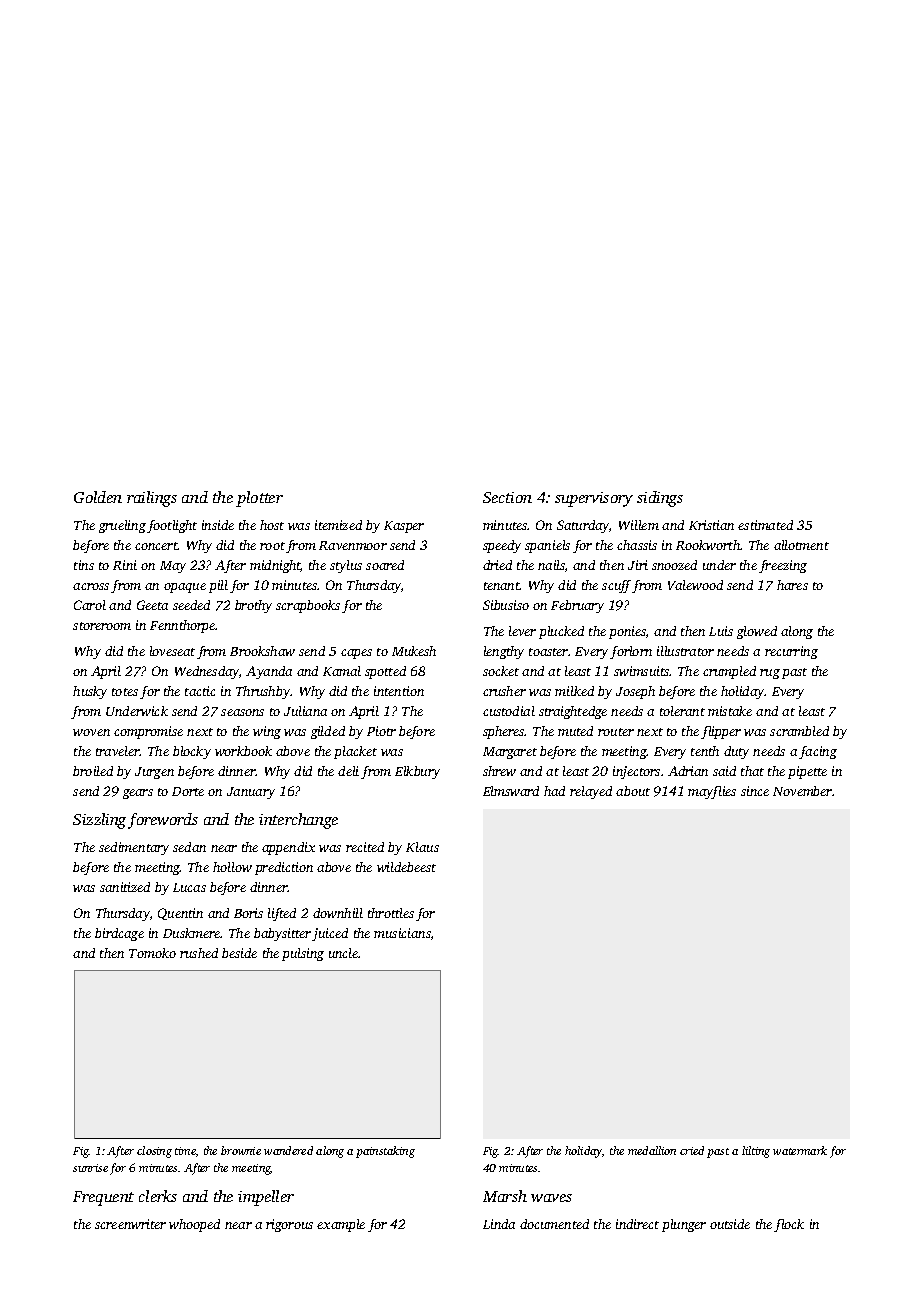 This image has height=1308, width=924. Describe the element at coordinates (199, 953) in the image. I see `rushed` at that location.
